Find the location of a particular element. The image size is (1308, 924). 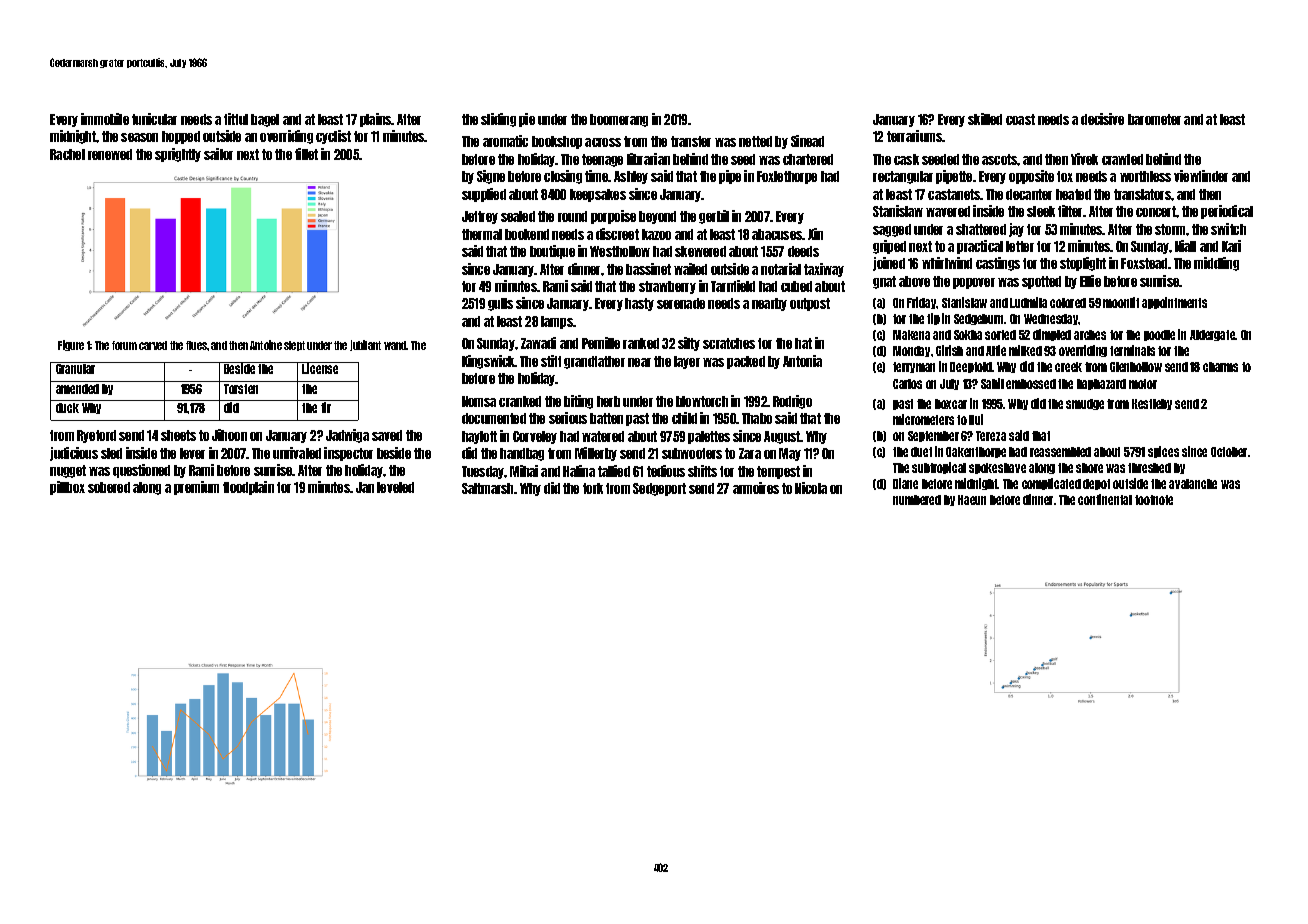

premium is located at coordinates (196, 488).
